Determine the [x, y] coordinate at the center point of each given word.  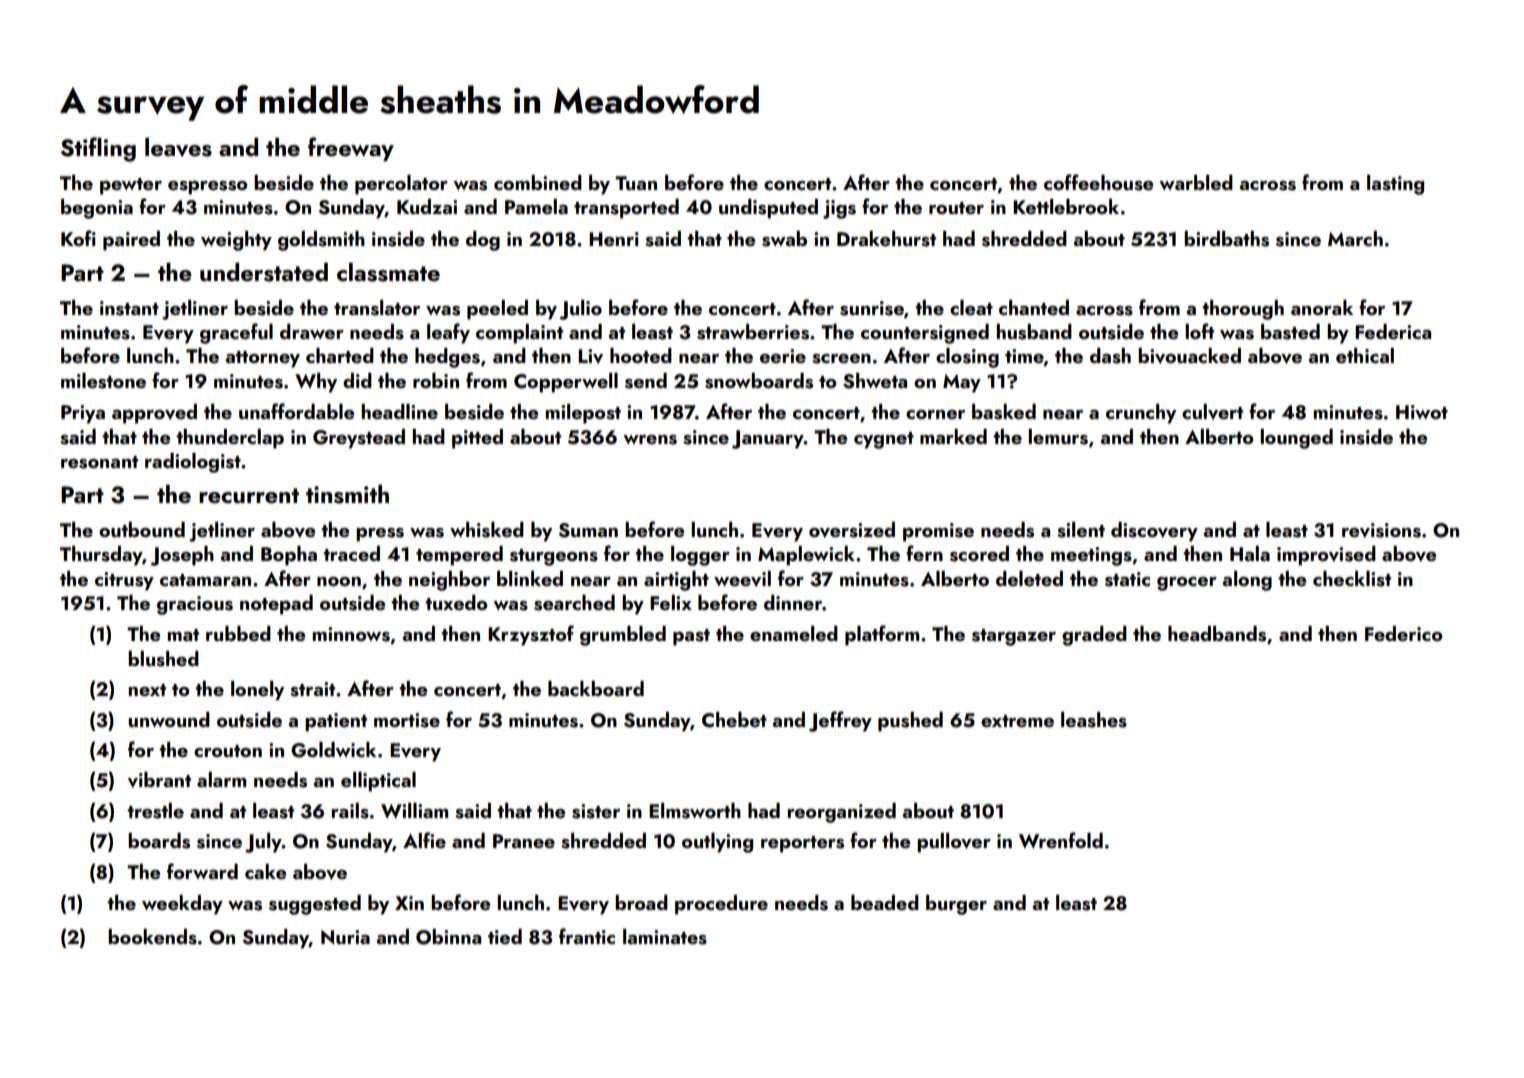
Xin [409, 903]
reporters [802, 844]
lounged [1296, 439]
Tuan [636, 183]
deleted [1029, 578]
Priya [83, 414]
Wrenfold [1061, 840]
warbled [1196, 182]
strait [312, 689]
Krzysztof [531, 635]
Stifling [98, 149]
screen [841, 359]
